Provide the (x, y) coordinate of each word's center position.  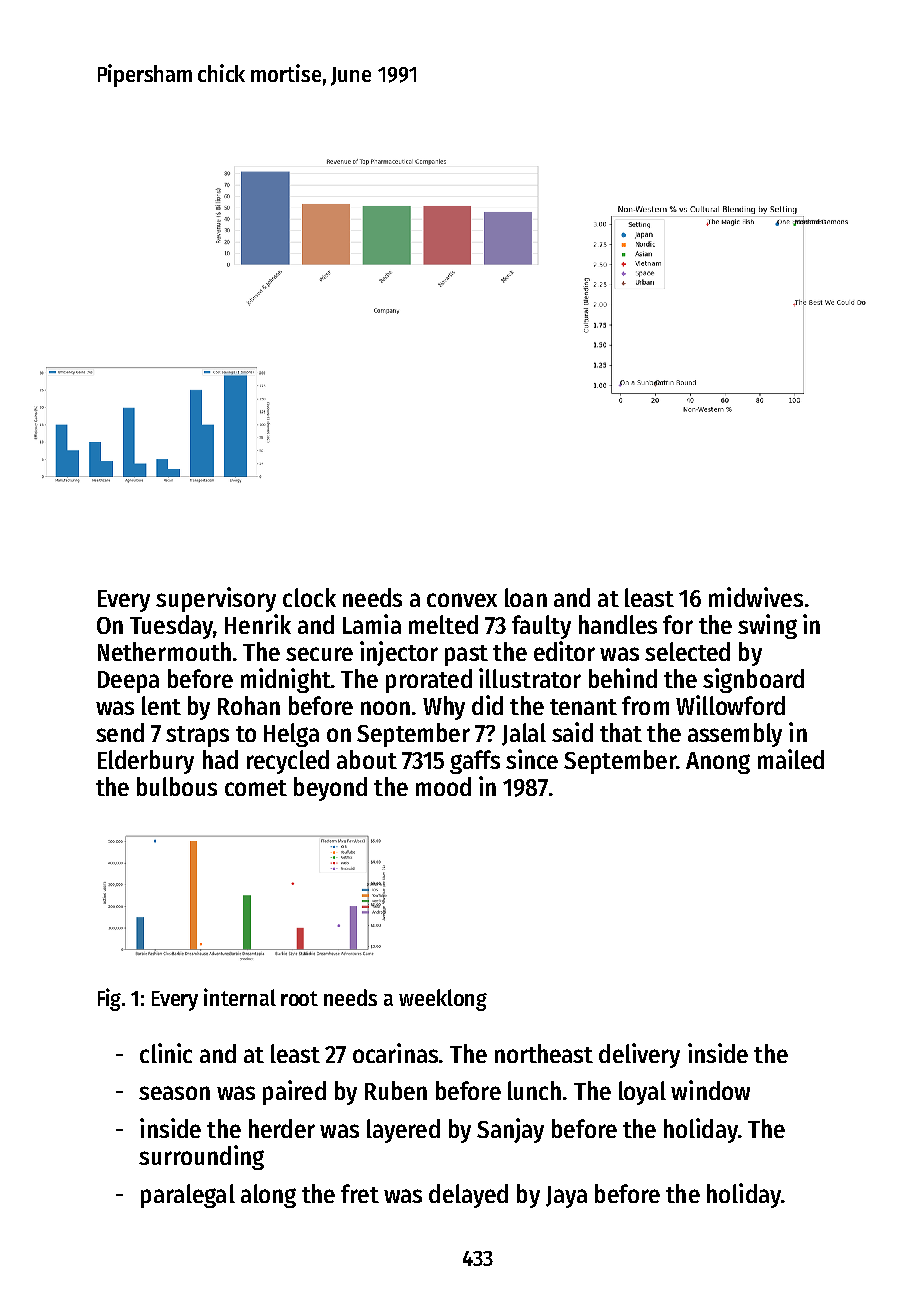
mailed (791, 759)
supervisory (216, 599)
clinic (166, 1053)
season (174, 1093)
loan (526, 597)
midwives (756, 597)
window (710, 1090)
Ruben (396, 1090)
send (120, 732)
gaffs (475, 762)
